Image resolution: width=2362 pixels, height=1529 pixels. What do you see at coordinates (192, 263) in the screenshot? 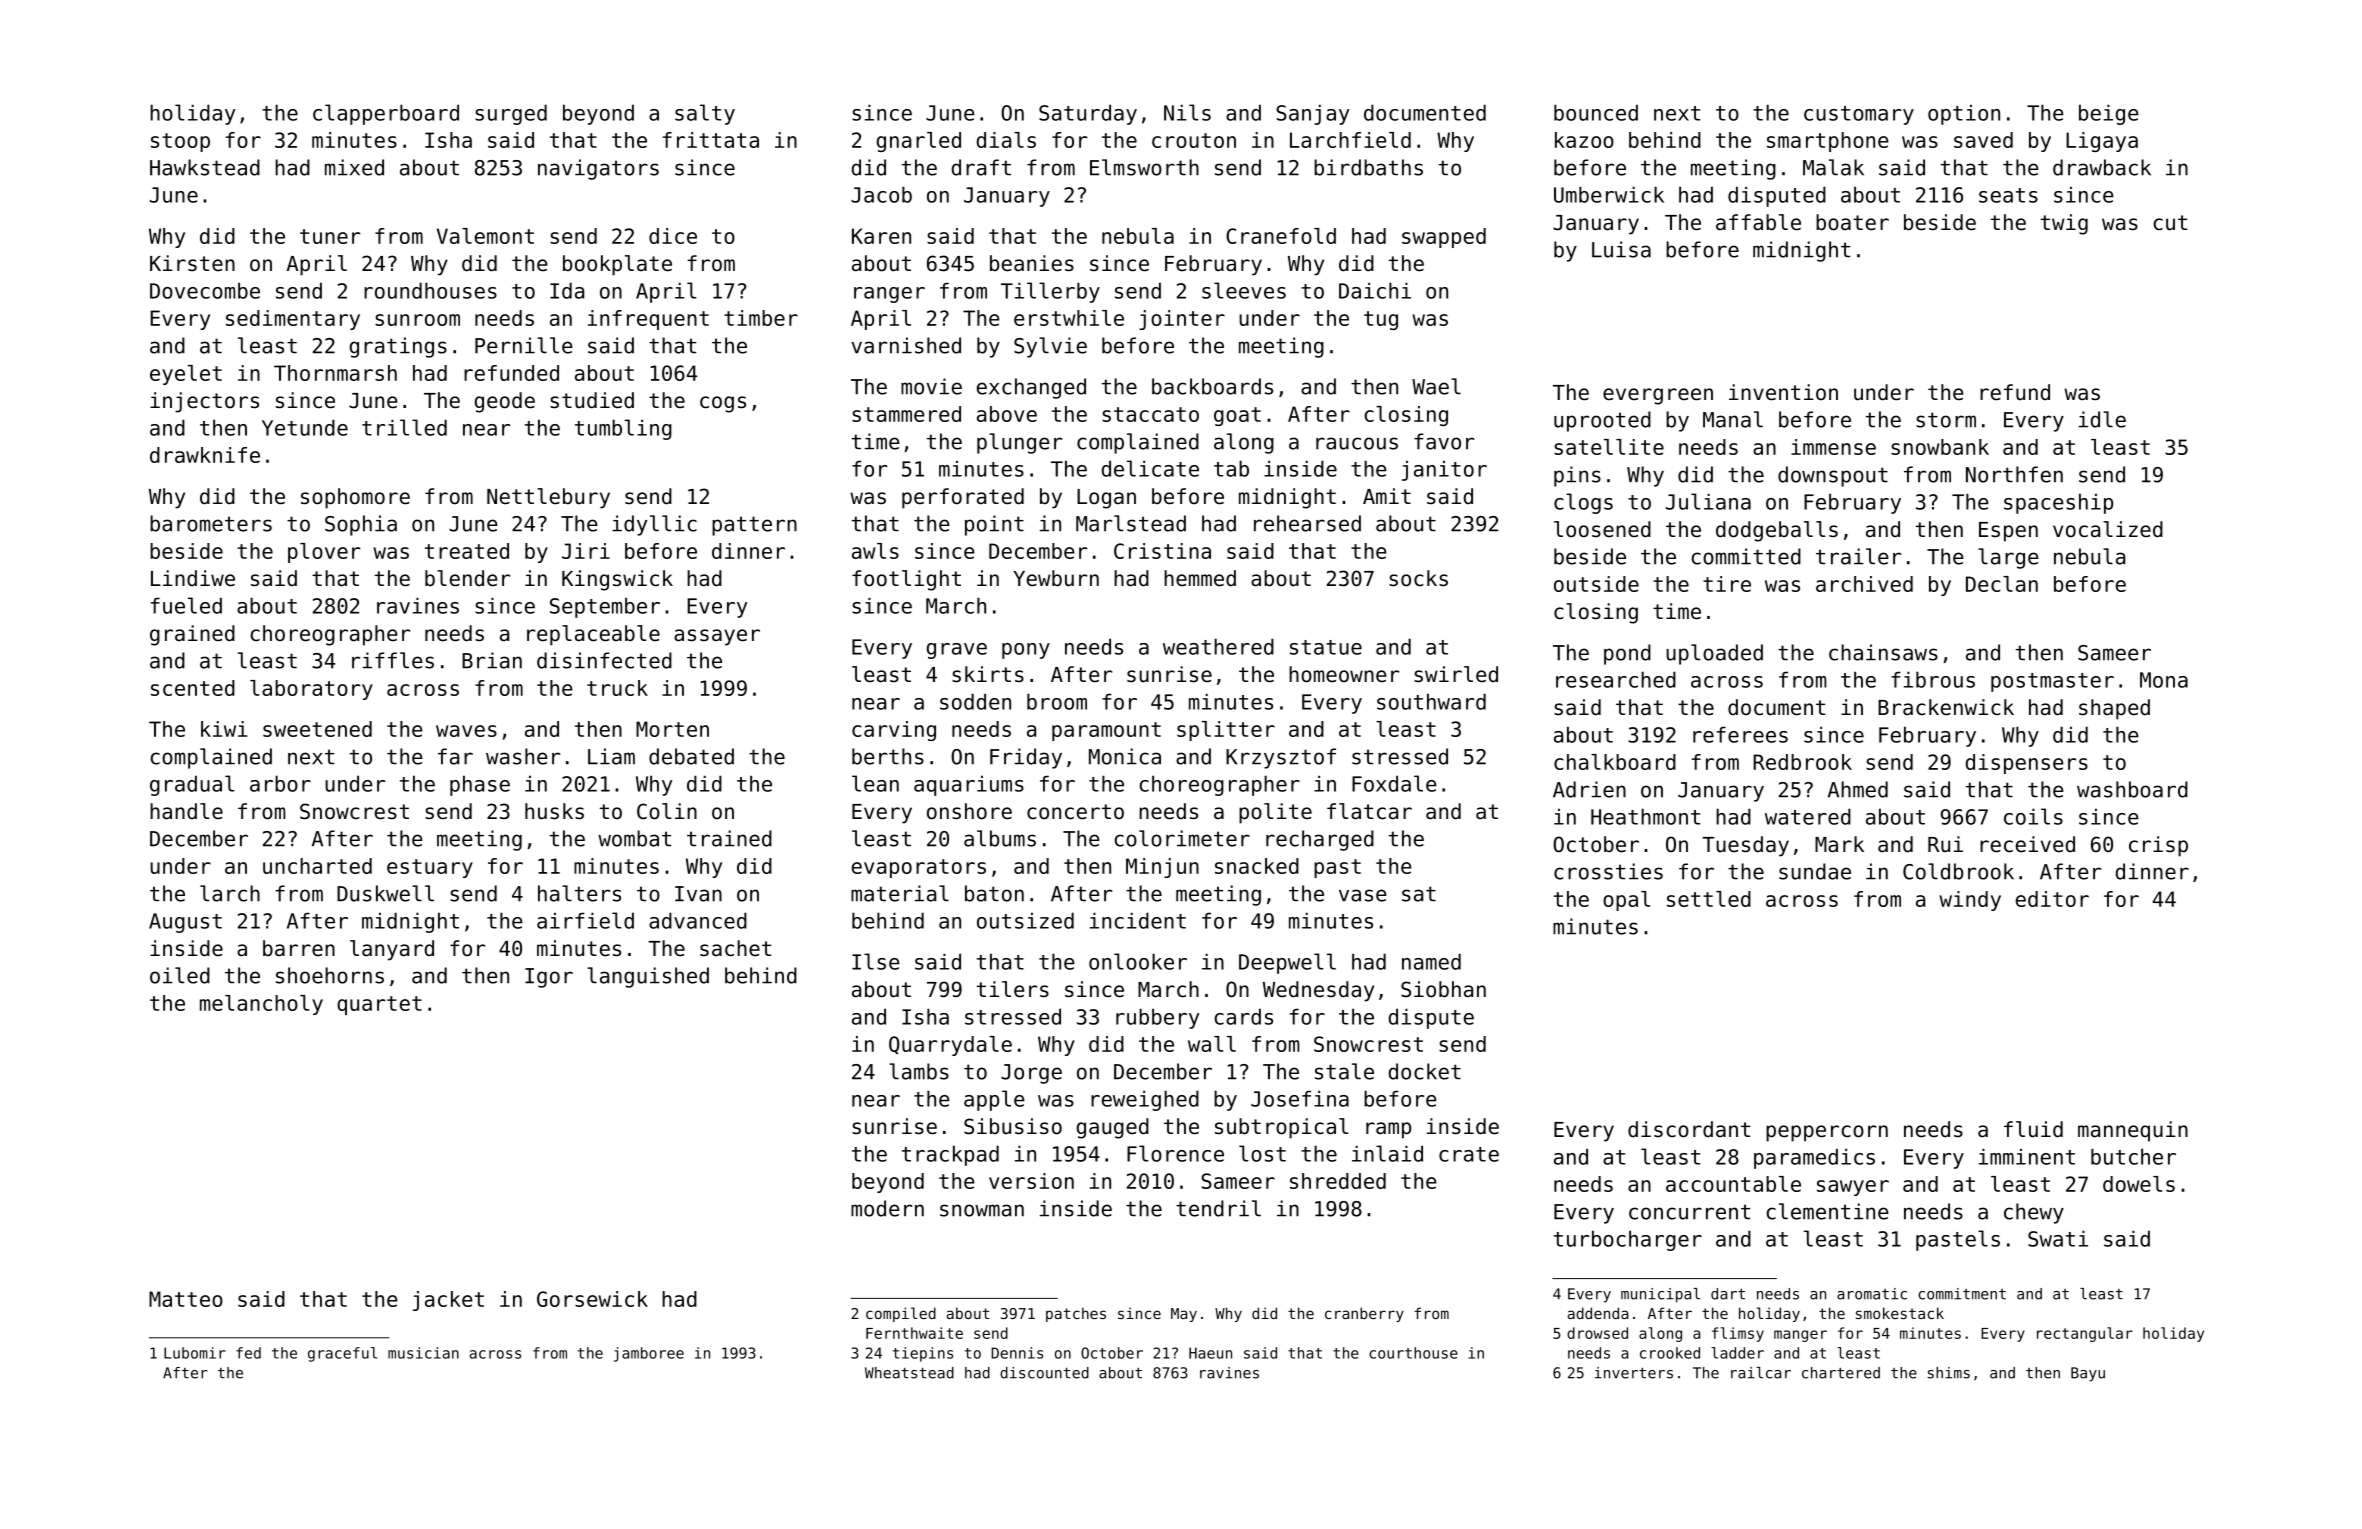
I see `Kirsten` at bounding box center [192, 263].
